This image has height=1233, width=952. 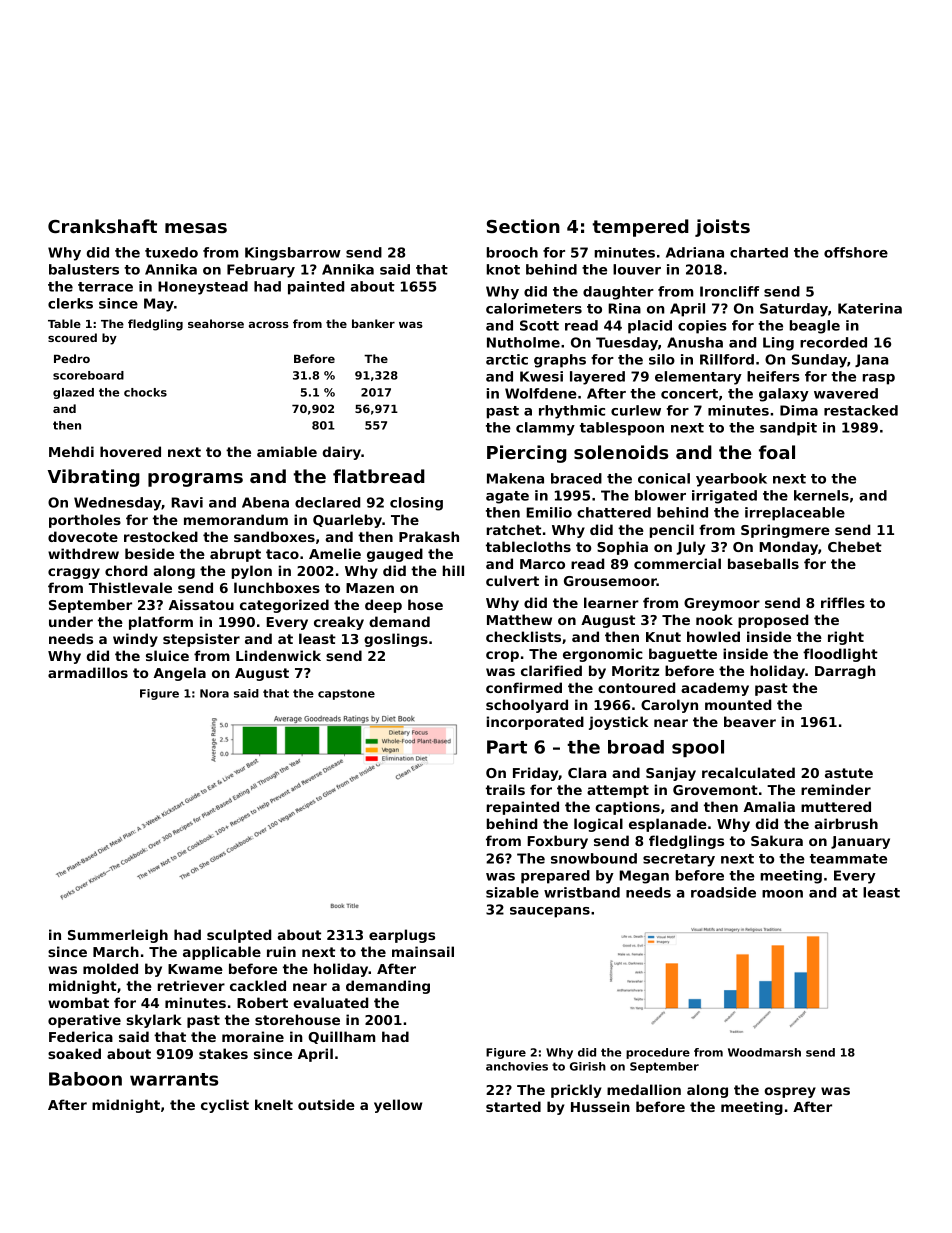 I want to click on memorandum, so click(x=236, y=519).
